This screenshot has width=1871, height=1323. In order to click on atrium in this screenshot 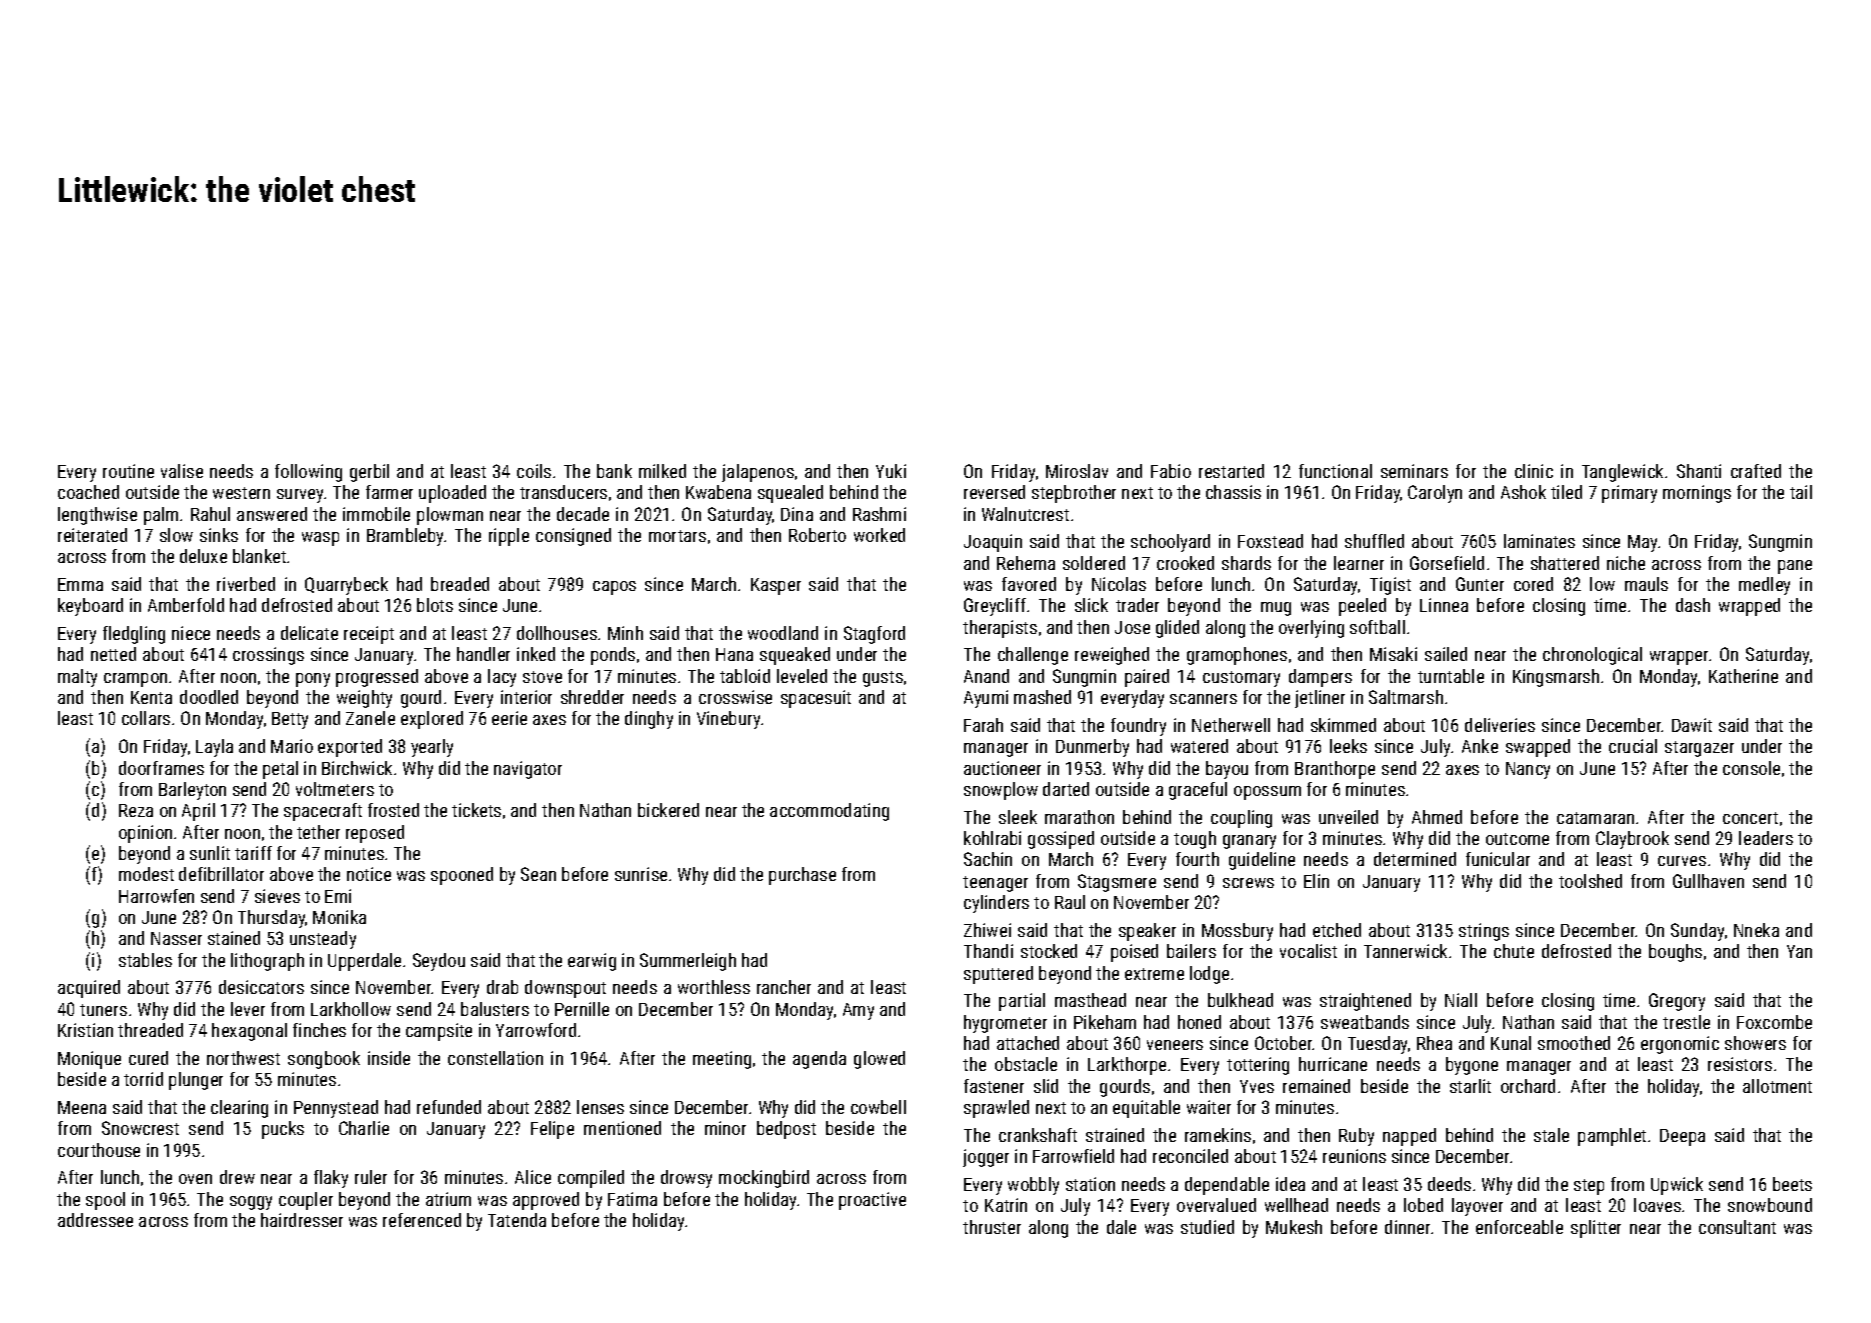, I will do `click(448, 1199)`.
